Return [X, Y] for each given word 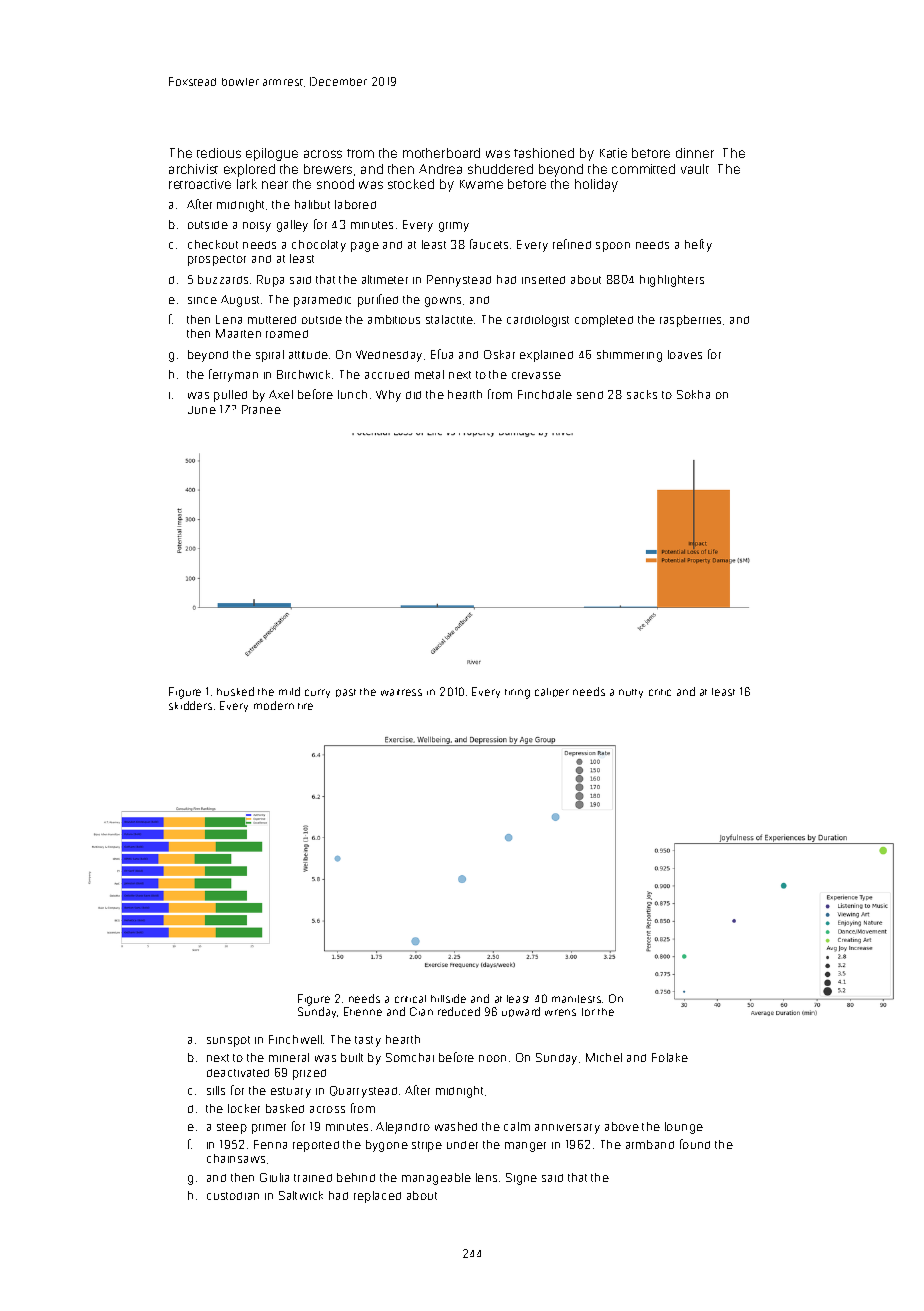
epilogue [272, 154]
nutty [631, 693]
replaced [377, 1197]
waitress [401, 692]
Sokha [693, 394]
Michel [604, 1057]
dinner [695, 153]
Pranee [261, 409]
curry [317, 693]
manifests [576, 999]
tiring [517, 694]
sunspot [228, 1041]
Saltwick [301, 1195]
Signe [521, 1179]
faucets [489, 244]
